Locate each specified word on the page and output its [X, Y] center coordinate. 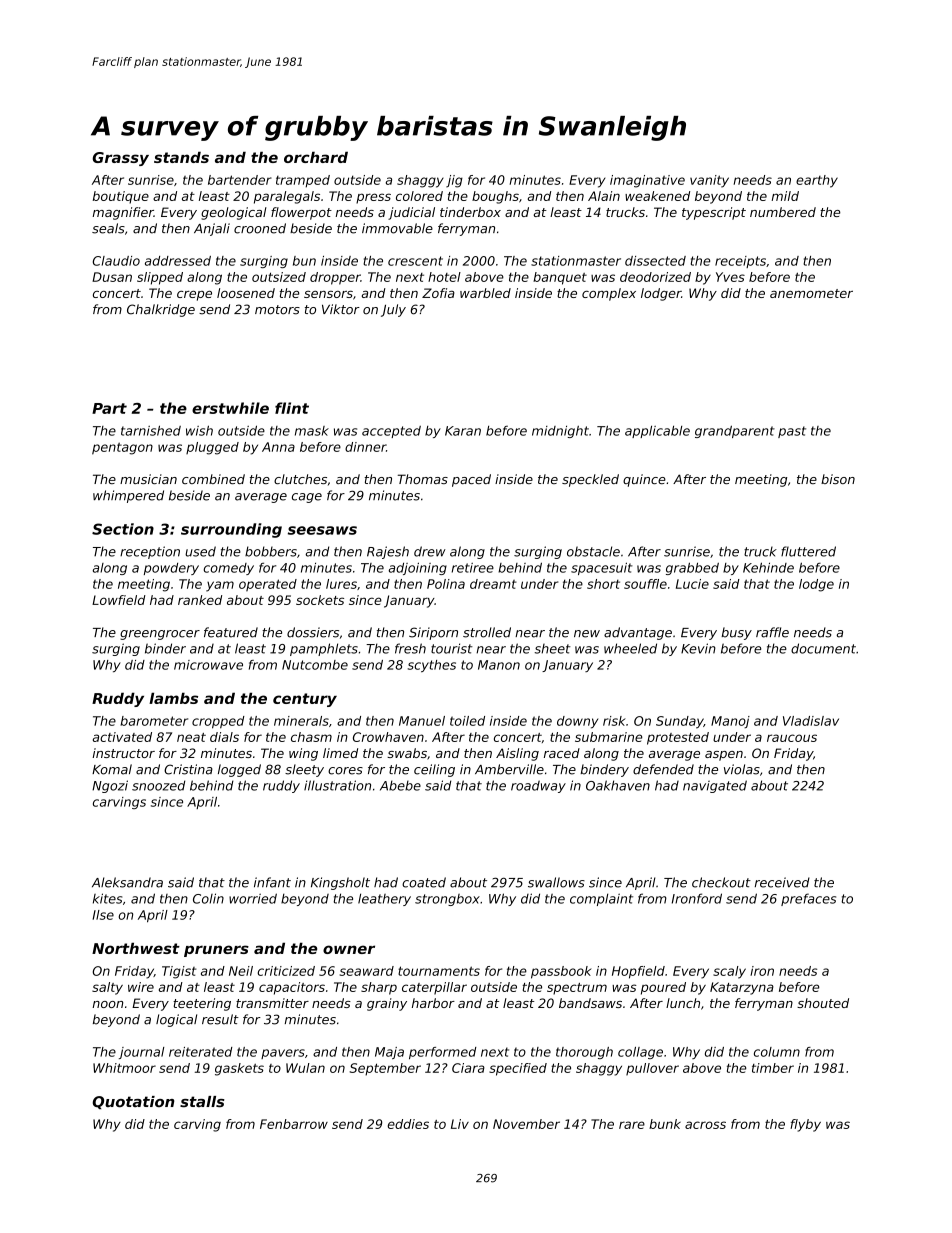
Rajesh [388, 552]
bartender [240, 180]
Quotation [133, 1102]
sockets [320, 600]
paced [471, 480]
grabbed [692, 568]
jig [454, 181]
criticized [286, 971]
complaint [601, 899]
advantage [638, 633]
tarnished [151, 430]
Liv [460, 1124]
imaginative [647, 181]
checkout [721, 882]
